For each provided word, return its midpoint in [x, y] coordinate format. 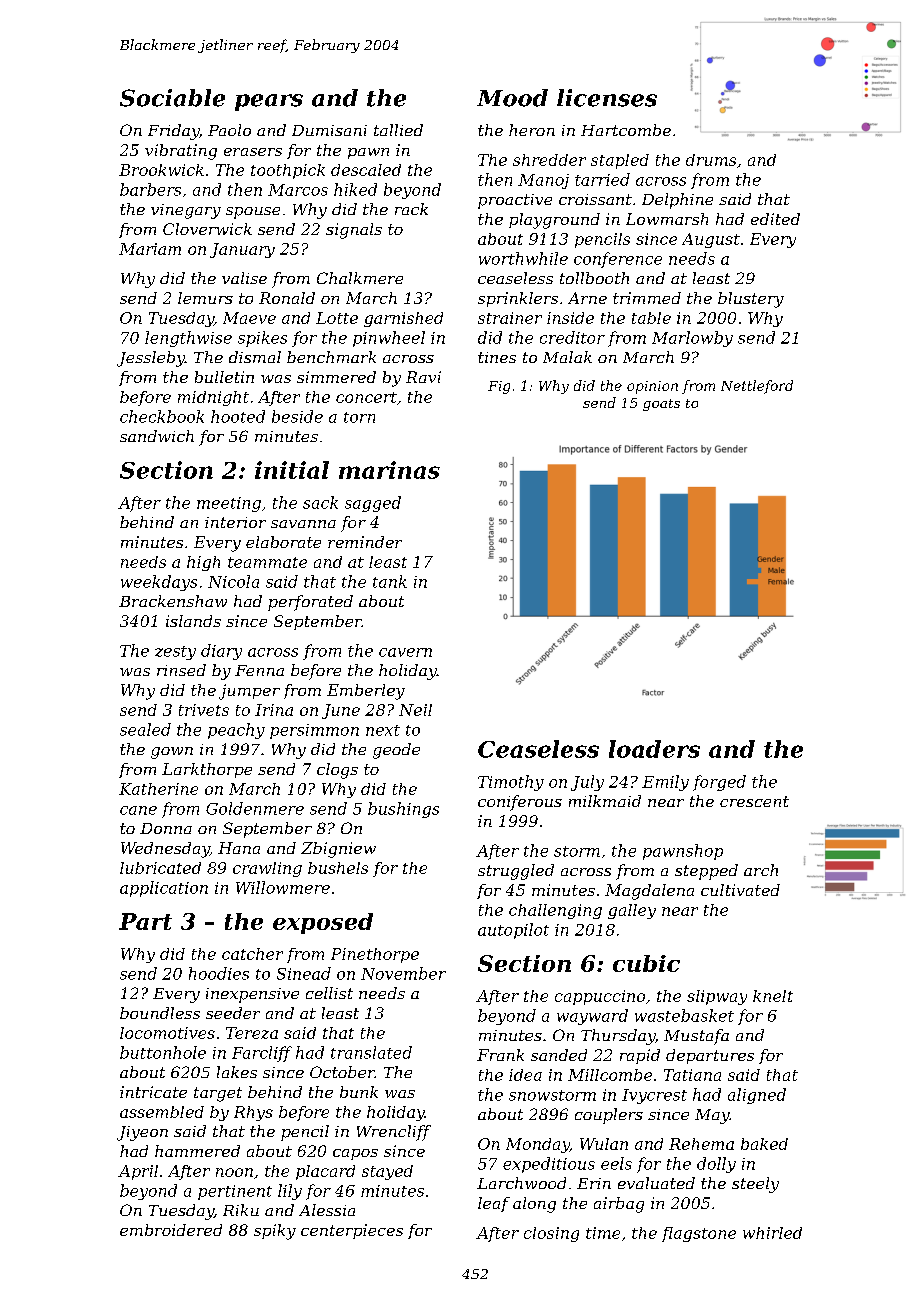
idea [525, 1075]
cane [138, 810]
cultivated [740, 890]
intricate [153, 1092]
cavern [405, 652]
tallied [398, 130]
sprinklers [518, 299]
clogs [337, 771]
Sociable [172, 98]
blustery [751, 300]
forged [719, 783]
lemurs [205, 298]
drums [711, 160]
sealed [145, 729]
